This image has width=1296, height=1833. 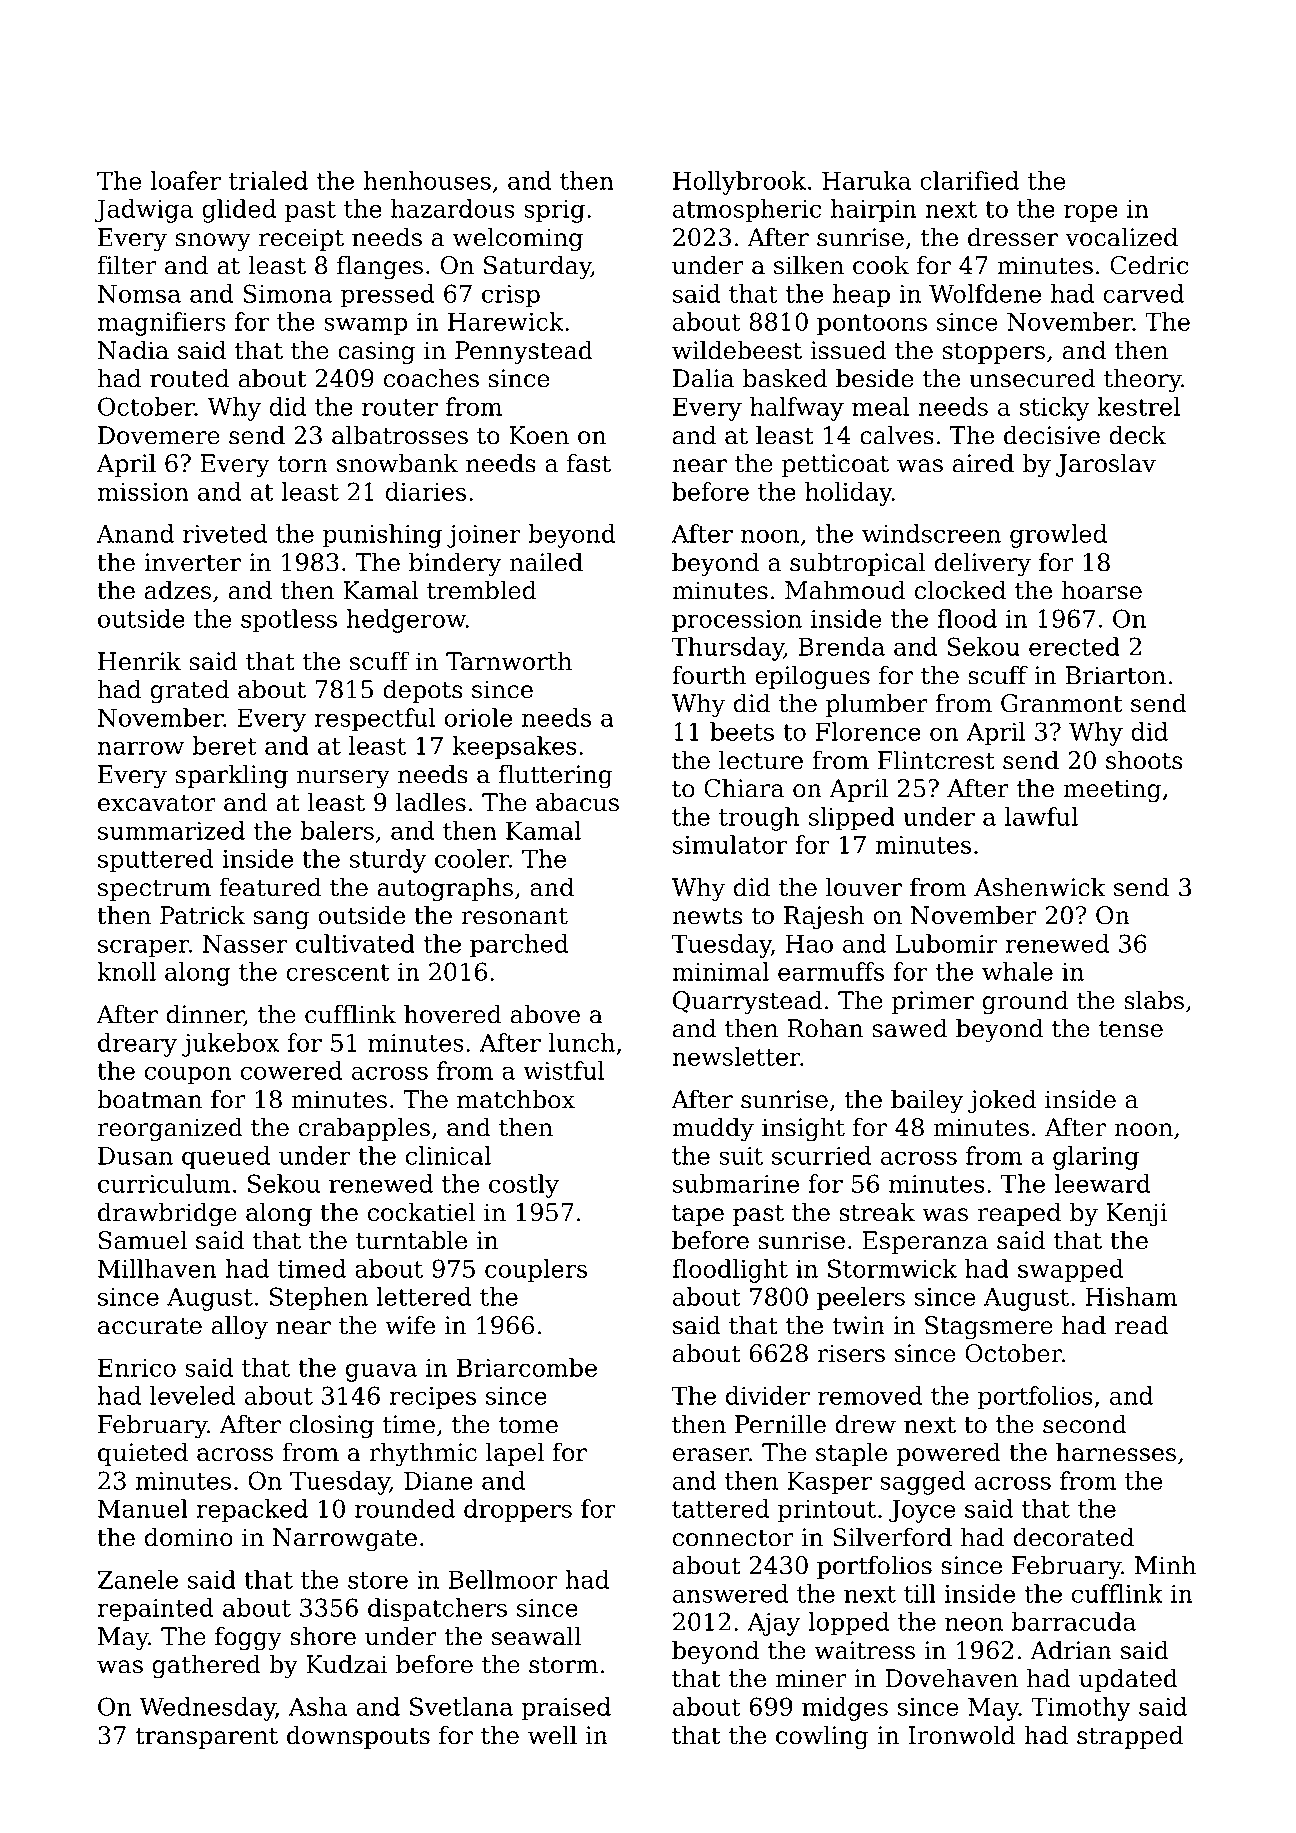 What do you see at coordinates (1130, 1737) in the image?
I see `strapped` at bounding box center [1130, 1737].
